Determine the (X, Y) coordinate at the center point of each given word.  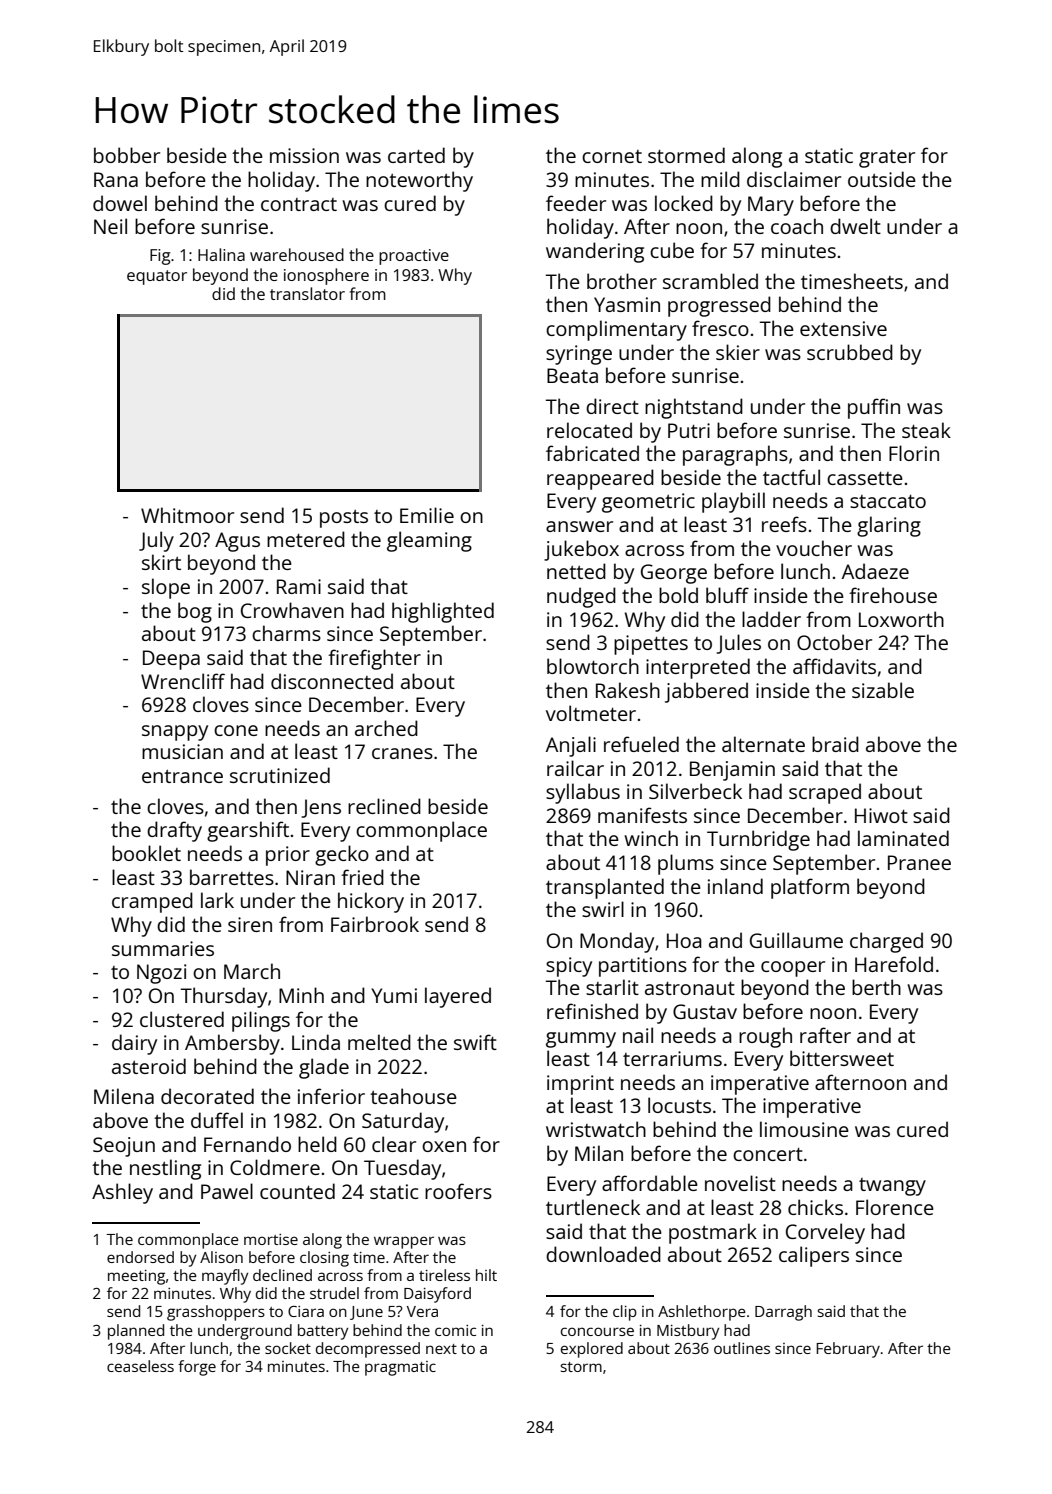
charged (886, 942)
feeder (576, 203)
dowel (120, 203)
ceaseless (140, 1366)
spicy (569, 967)
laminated (903, 838)
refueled (641, 744)
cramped (152, 902)
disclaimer (794, 179)
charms (286, 633)
